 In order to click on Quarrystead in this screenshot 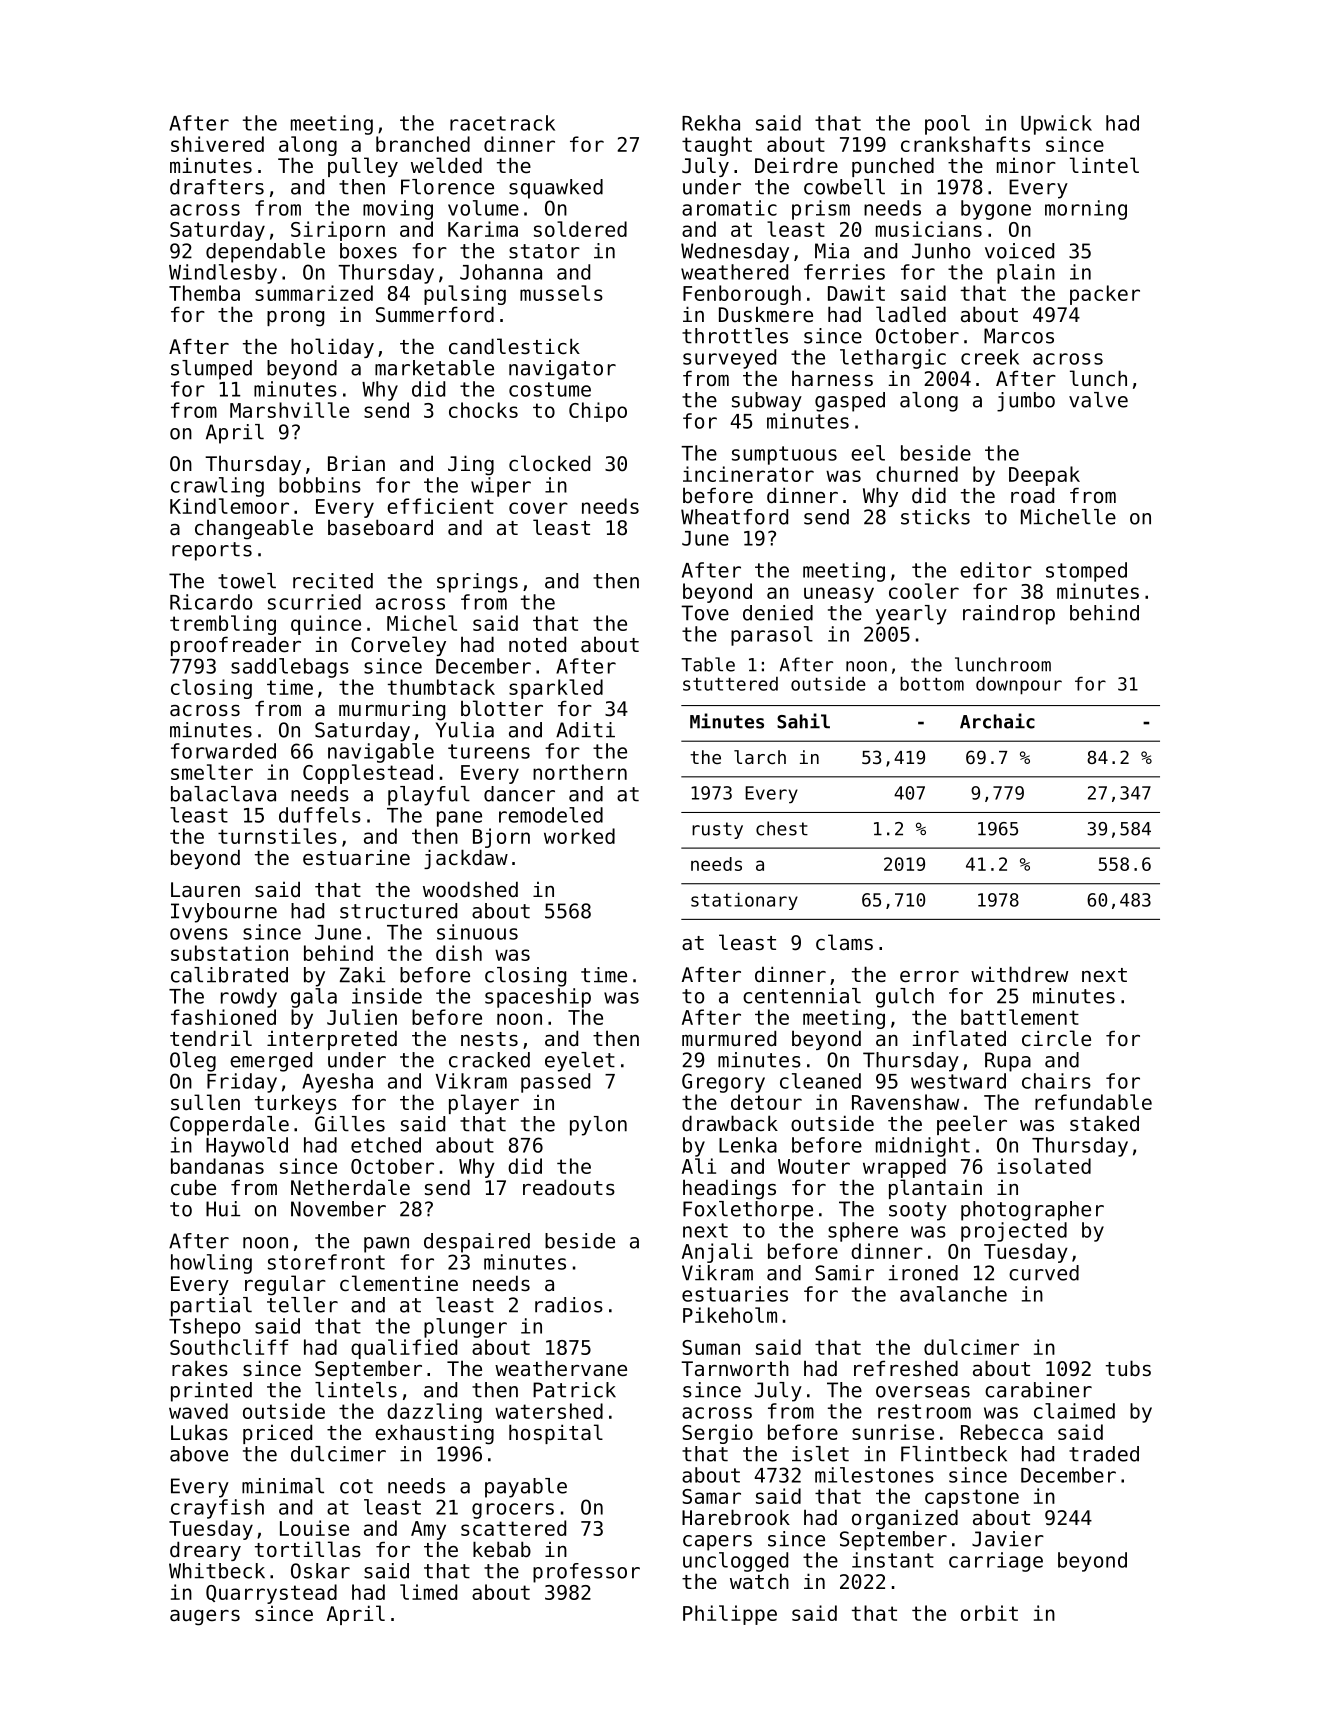, I will do `click(271, 1594)`.
